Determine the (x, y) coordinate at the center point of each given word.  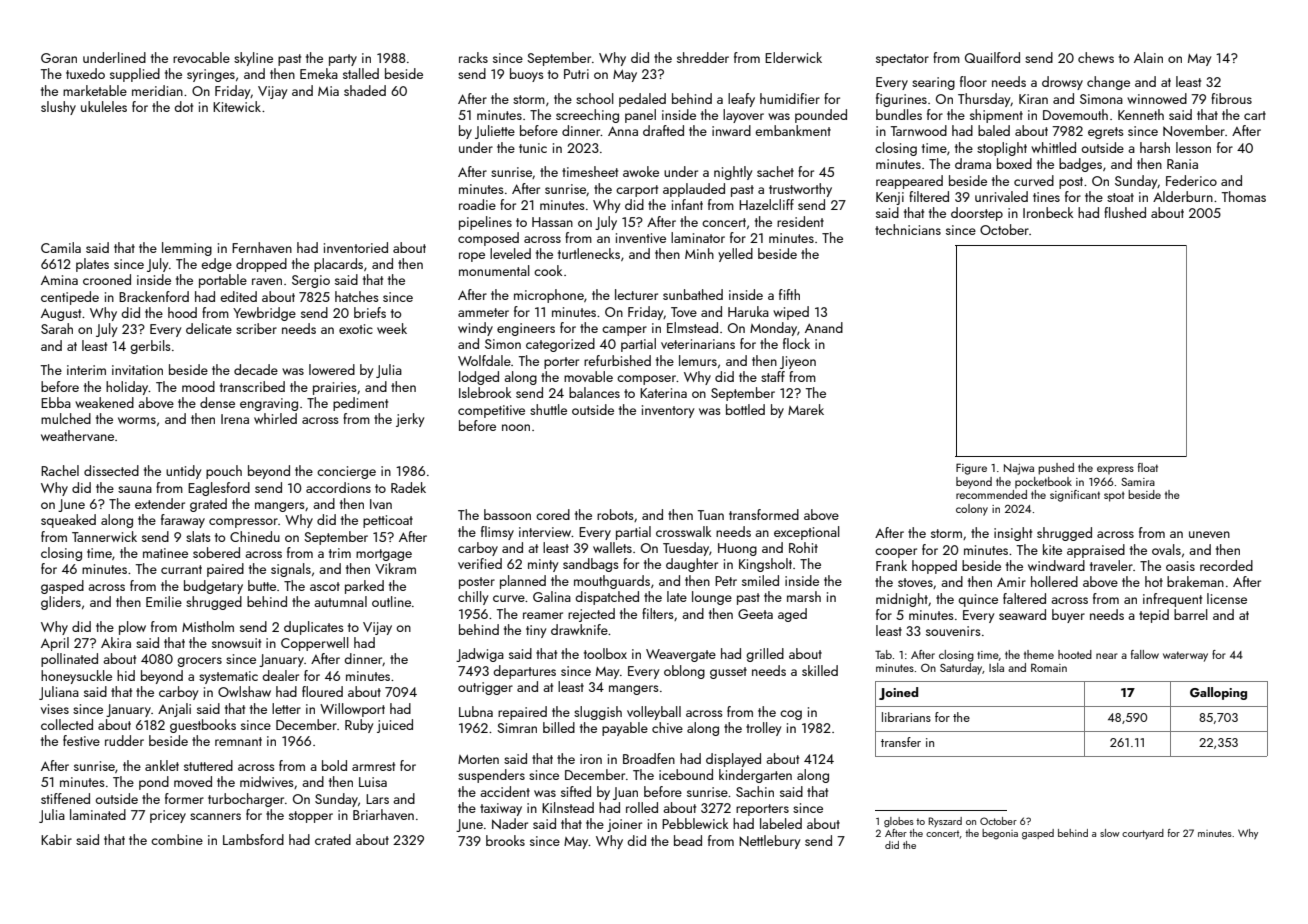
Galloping (1218, 693)
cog (791, 715)
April (55, 644)
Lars (377, 799)
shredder (703, 57)
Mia (328, 91)
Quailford (992, 57)
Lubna (476, 711)
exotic (356, 329)
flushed (1125, 212)
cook (548, 270)
